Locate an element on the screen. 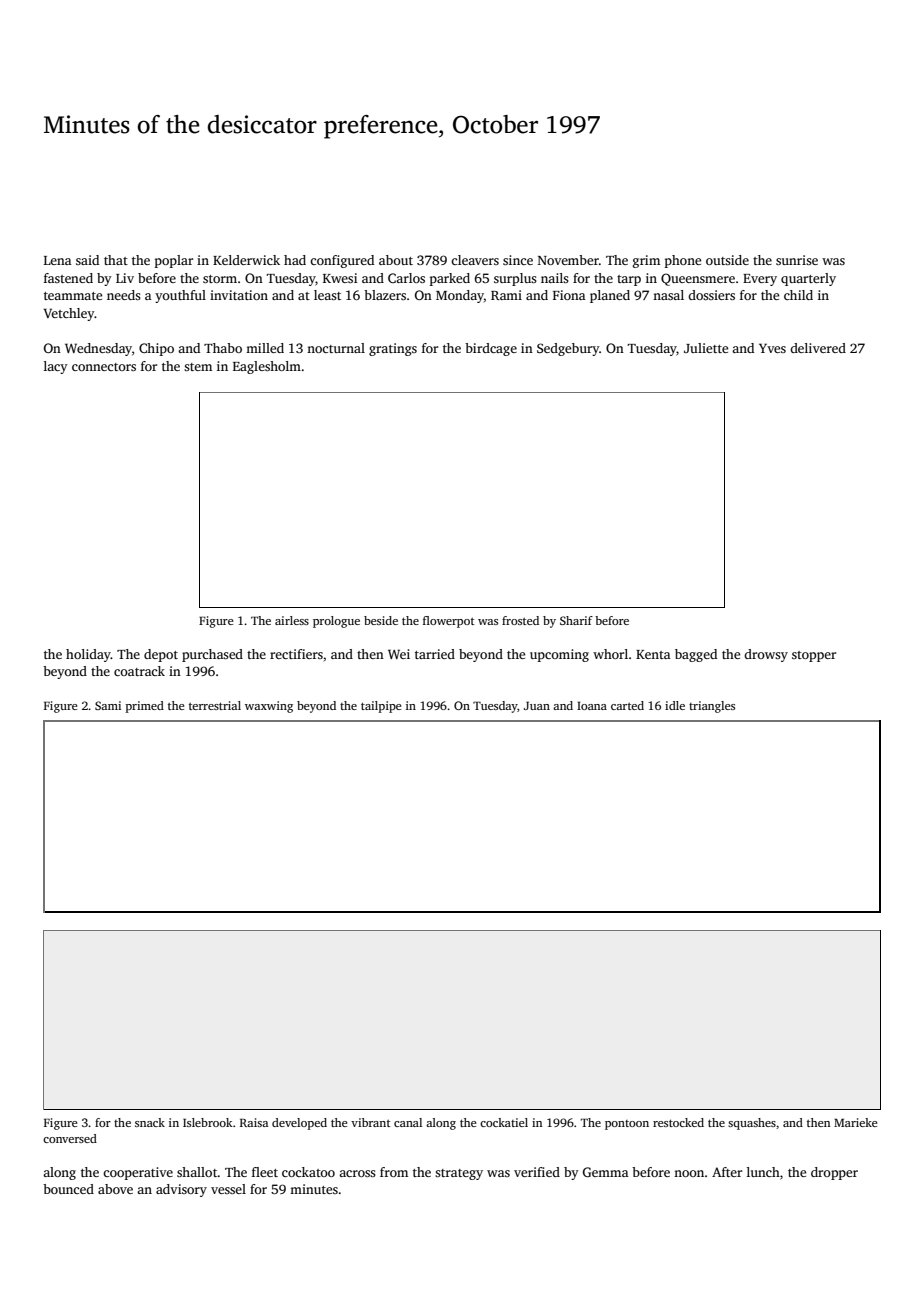  stopper is located at coordinates (814, 656).
